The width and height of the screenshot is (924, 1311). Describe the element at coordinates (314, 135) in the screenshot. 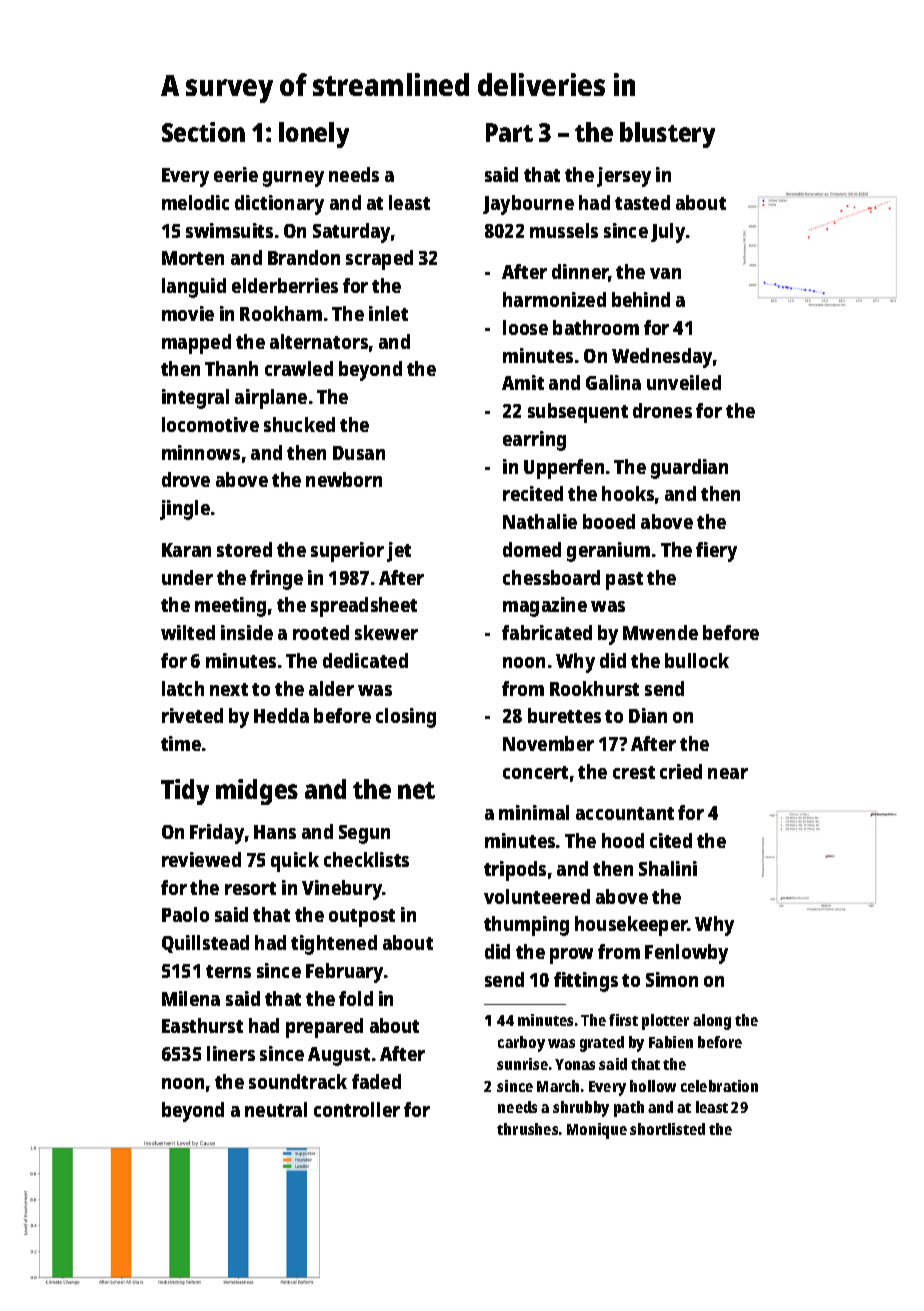

I see `lonely` at that location.
